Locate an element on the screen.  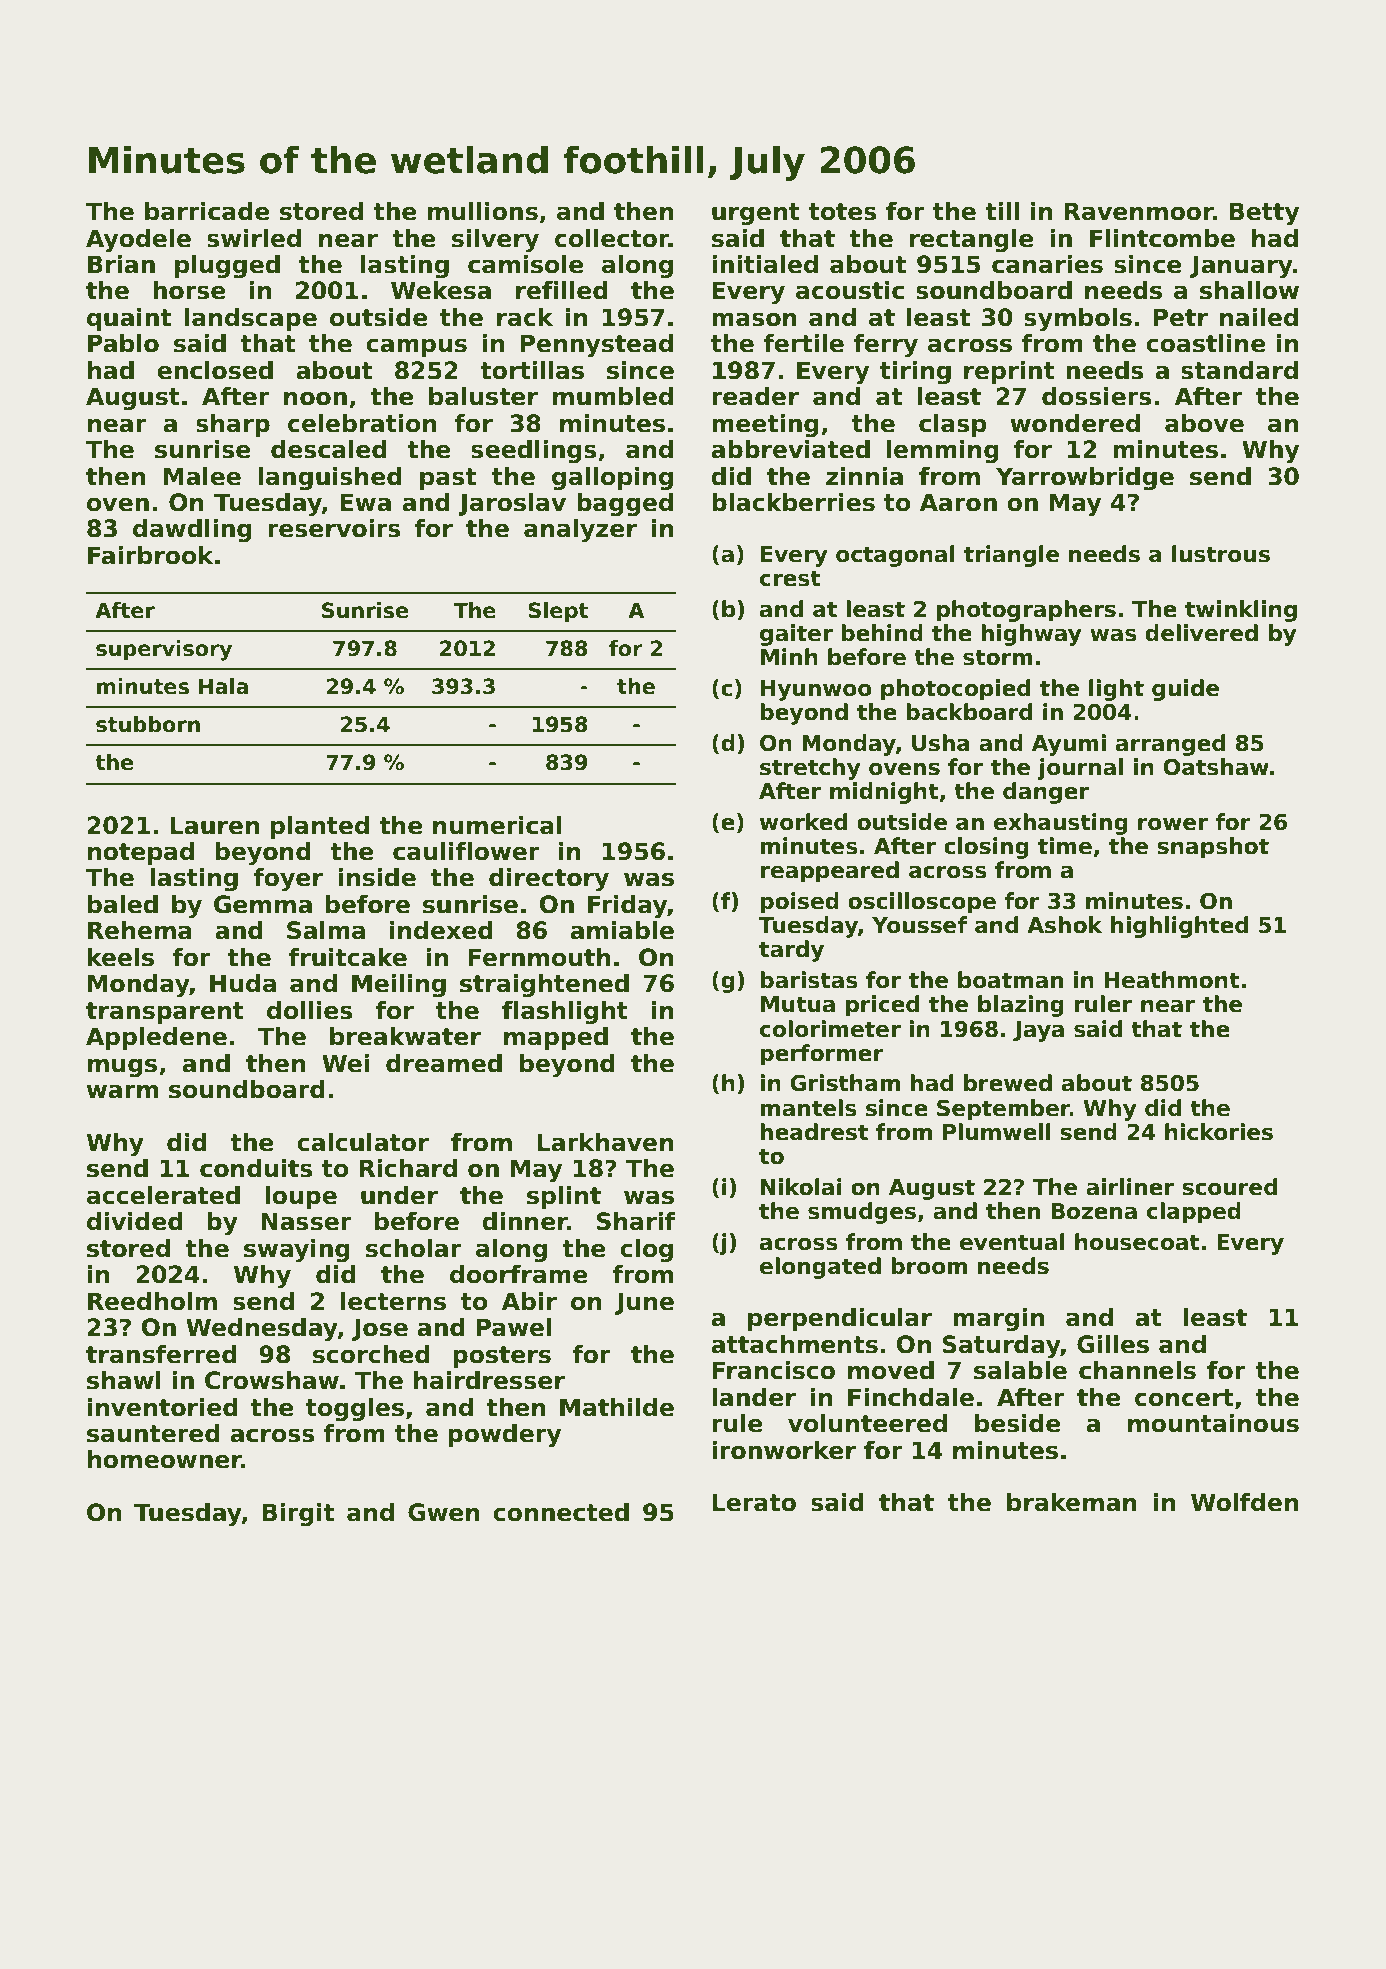
supervisory is located at coordinates (164, 650).
